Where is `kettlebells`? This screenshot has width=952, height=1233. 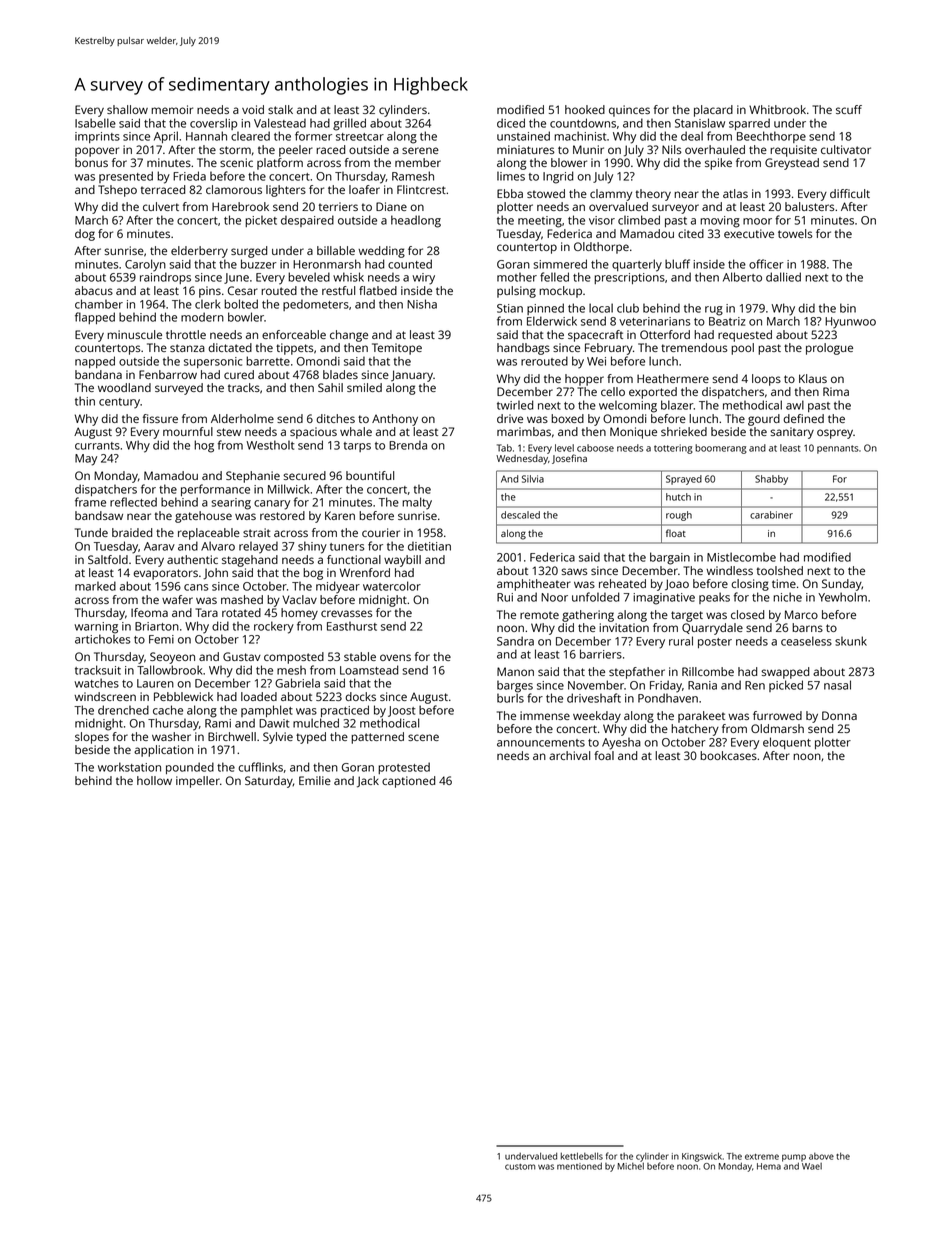
kettlebells is located at coordinates (582, 1156).
